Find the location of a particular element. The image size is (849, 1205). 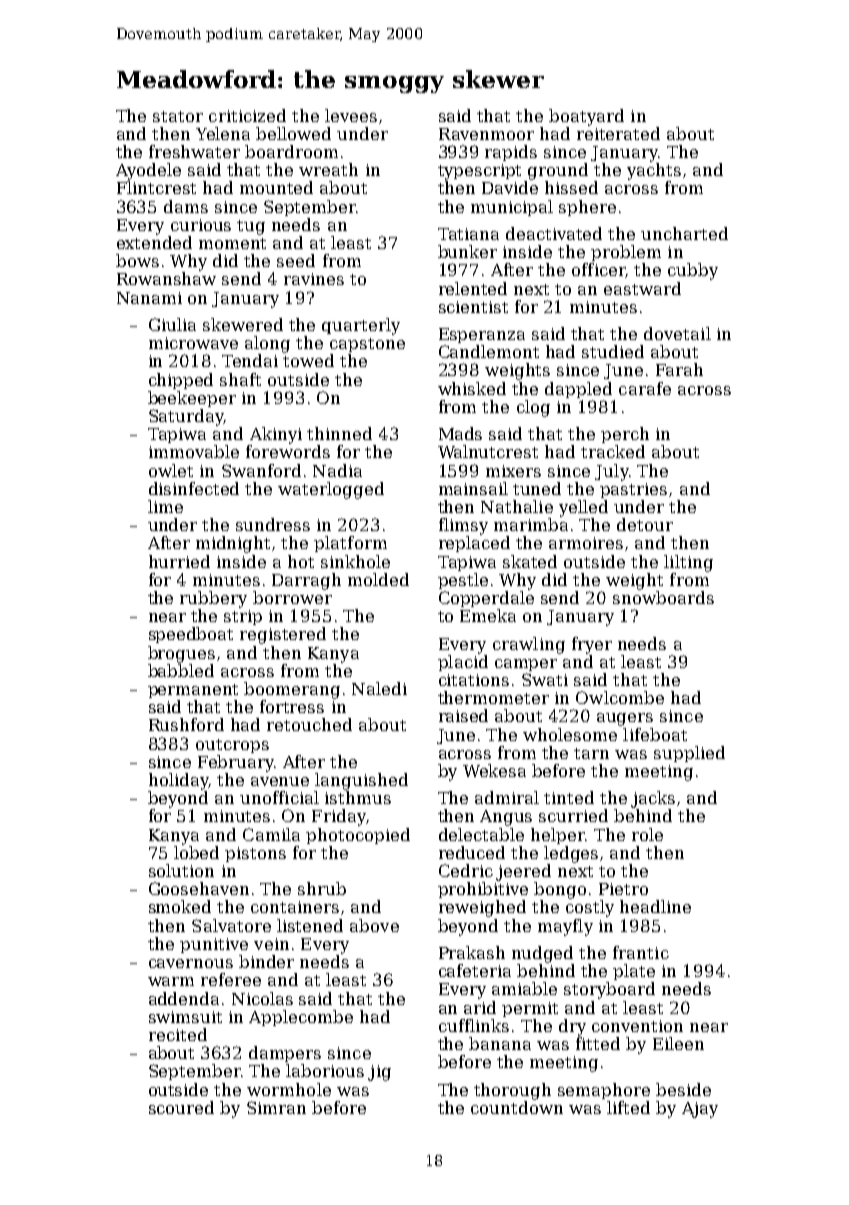

reiterated is located at coordinates (618, 133).
